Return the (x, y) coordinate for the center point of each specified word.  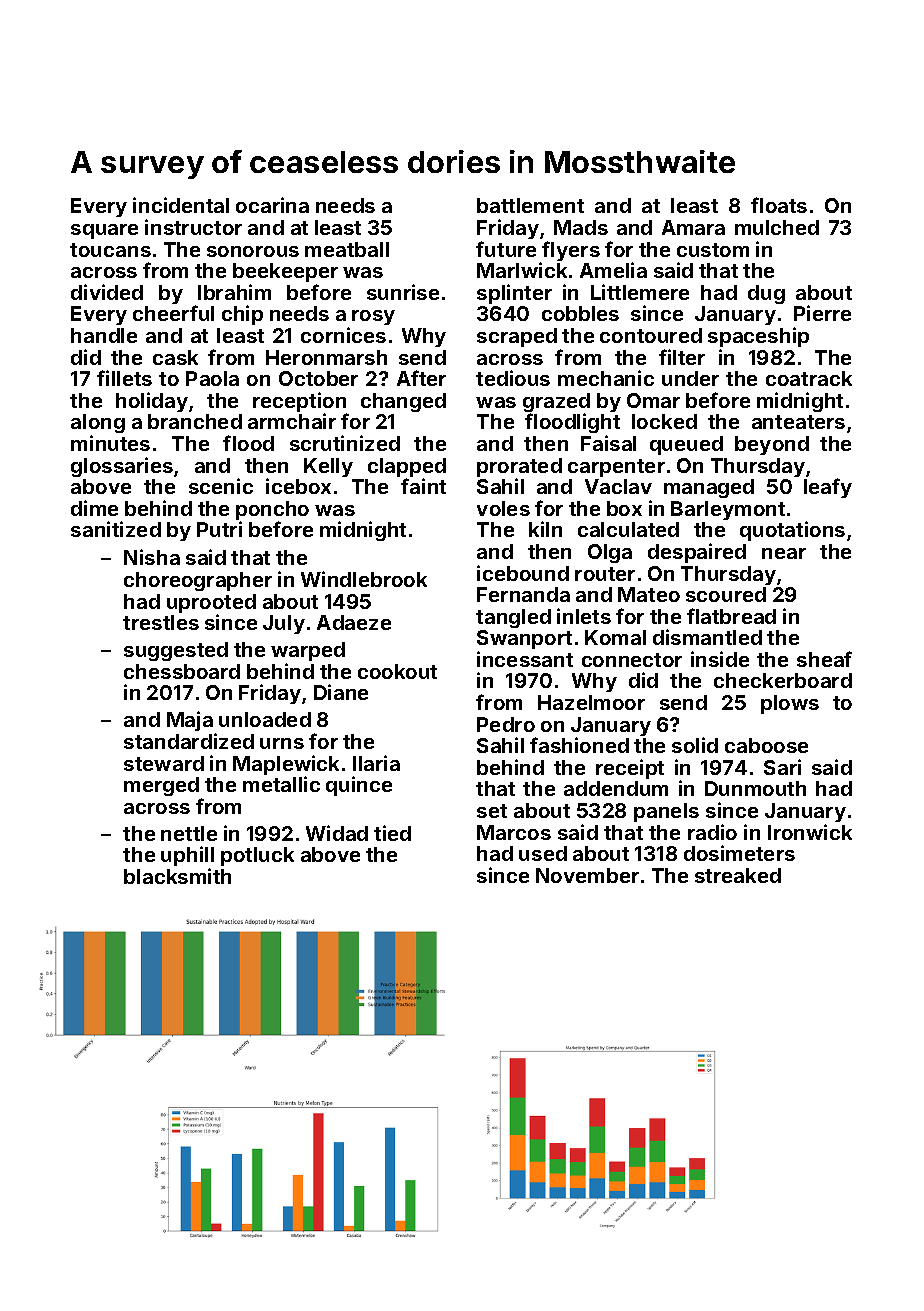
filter (682, 357)
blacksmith (177, 876)
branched (195, 421)
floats (779, 205)
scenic (221, 486)
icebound (523, 573)
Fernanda (523, 594)
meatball (347, 249)
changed (403, 402)
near (784, 553)
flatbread (731, 616)
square (104, 231)
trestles (161, 622)
